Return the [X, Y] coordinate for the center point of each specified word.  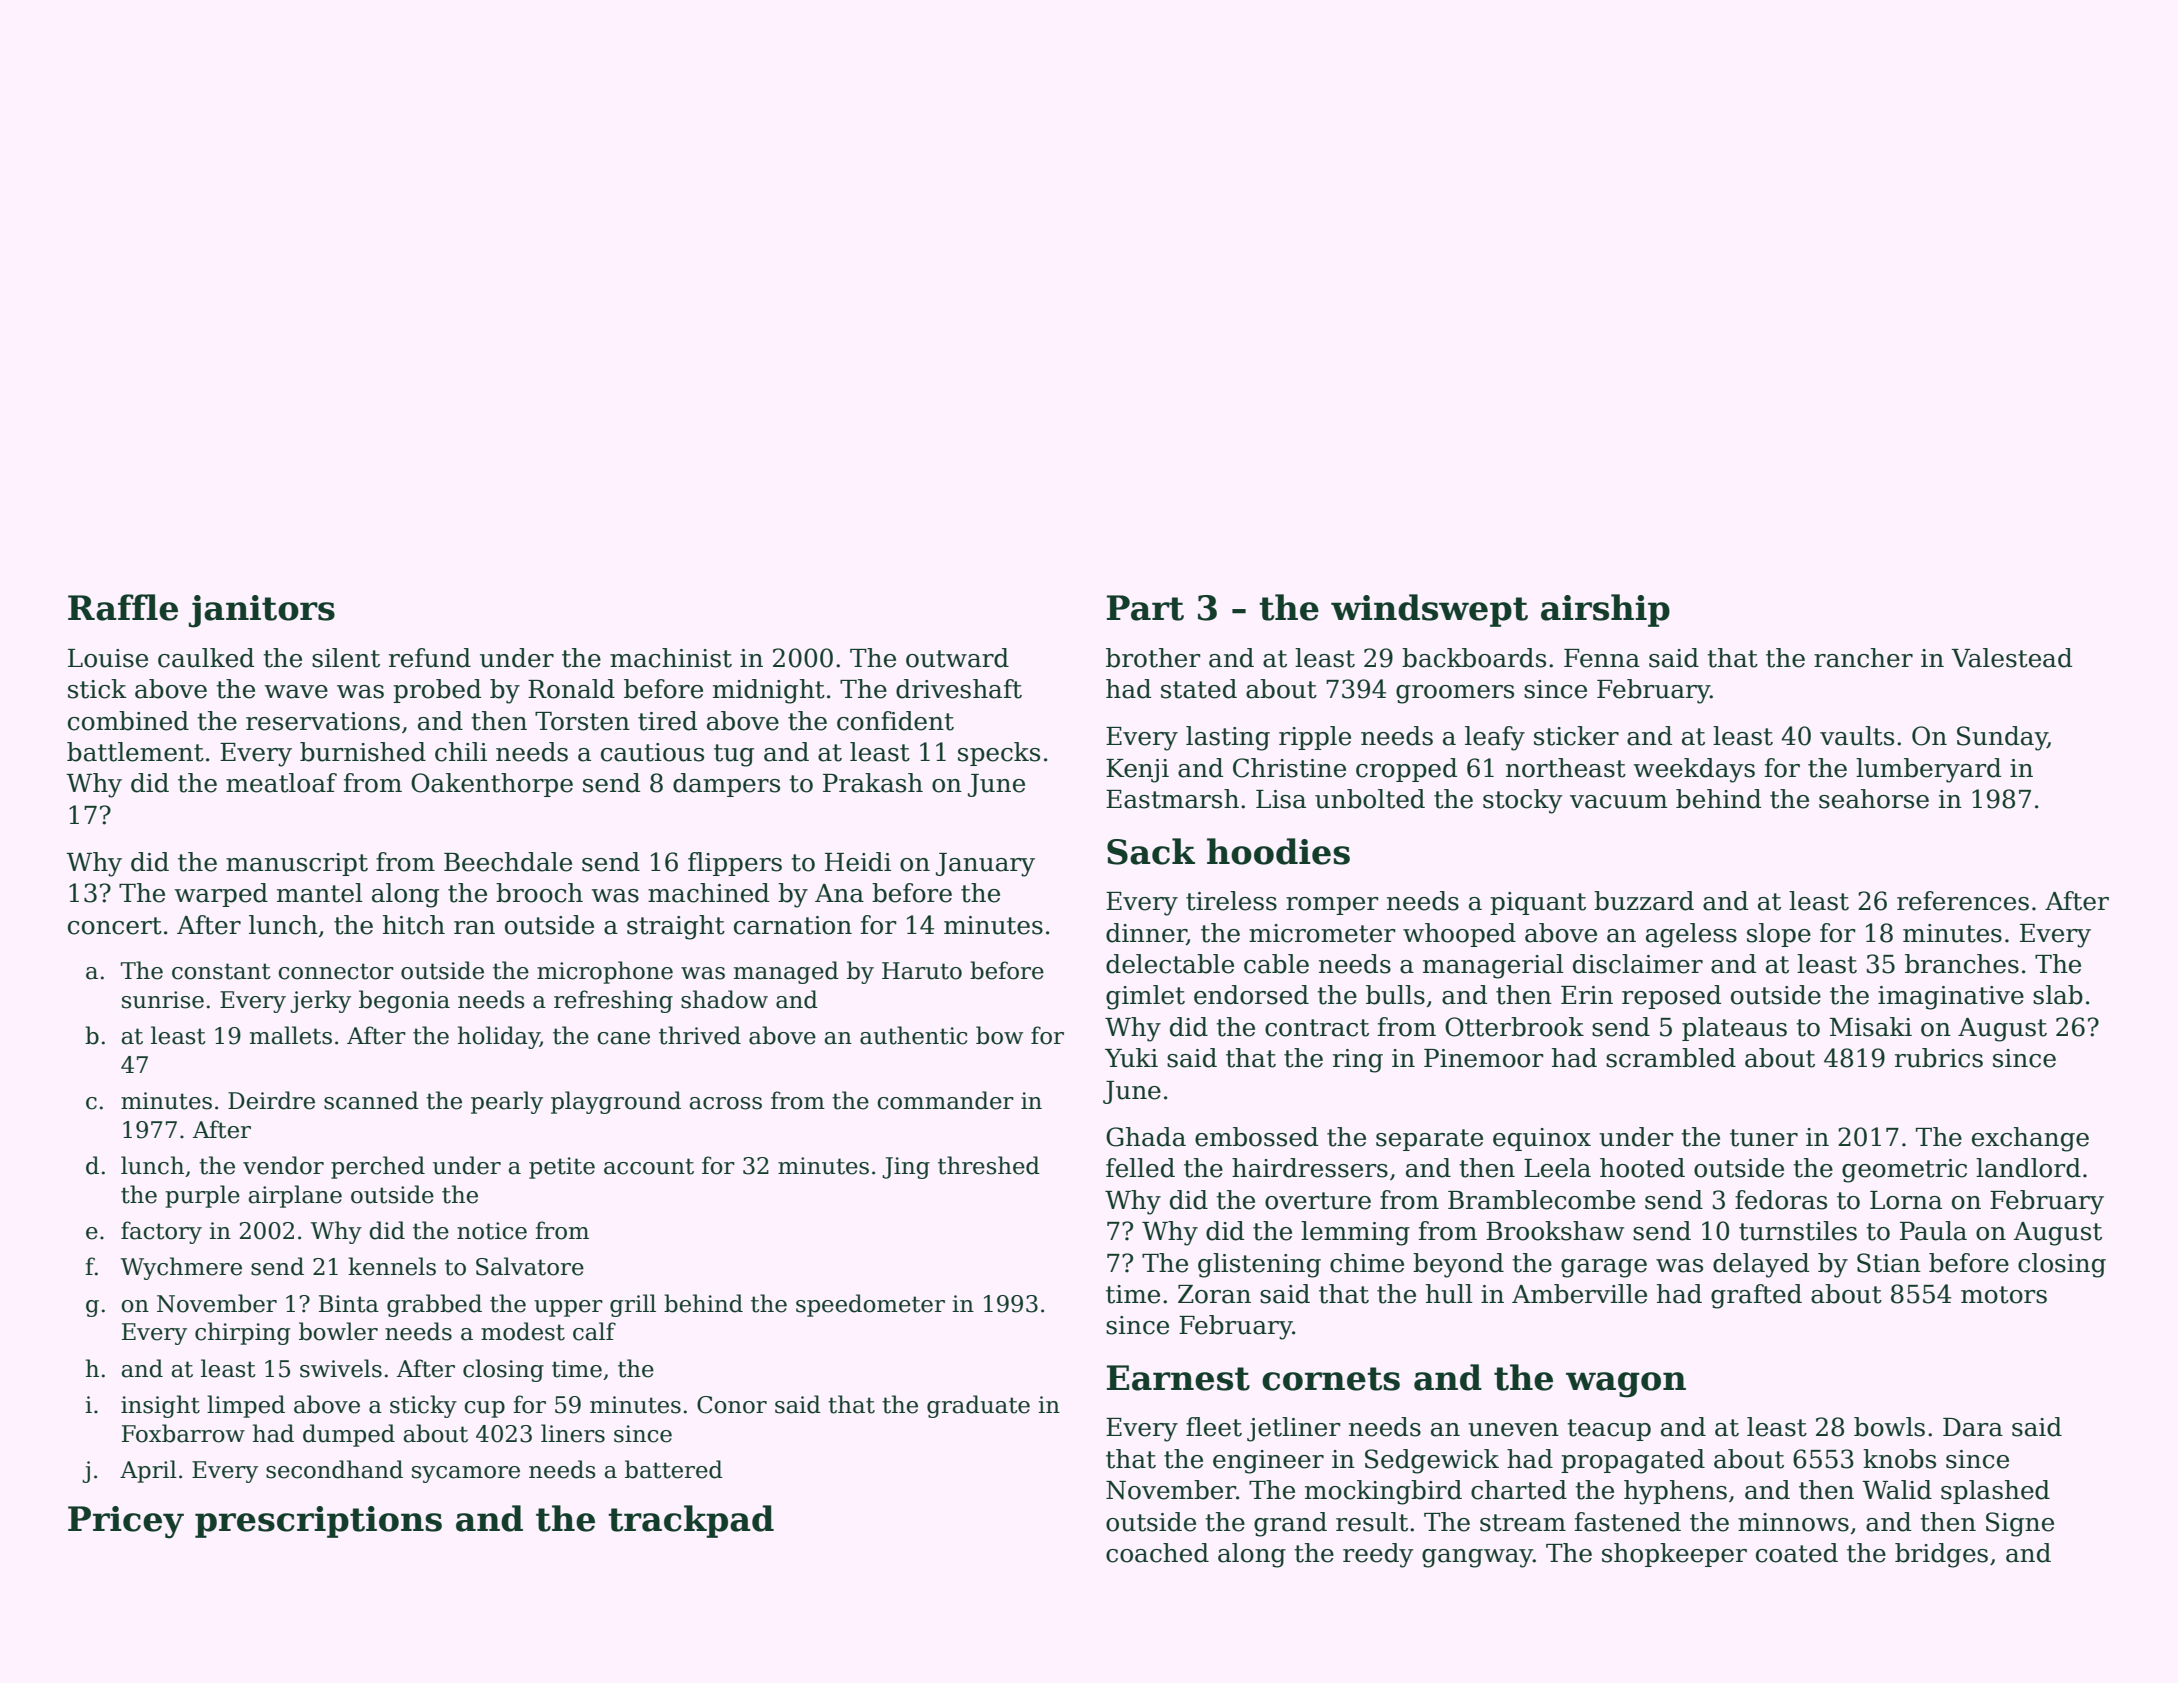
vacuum [1618, 802]
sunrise [163, 1000]
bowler [338, 1331]
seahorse [1874, 799]
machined [708, 893]
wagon [1626, 1385]
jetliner [1294, 1429]
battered [674, 1469]
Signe [2020, 1524]
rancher [1863, 658]
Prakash [873, 783]
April [148, 1471]
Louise [108, 658]
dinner [1146, 933]
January [985, 865]
